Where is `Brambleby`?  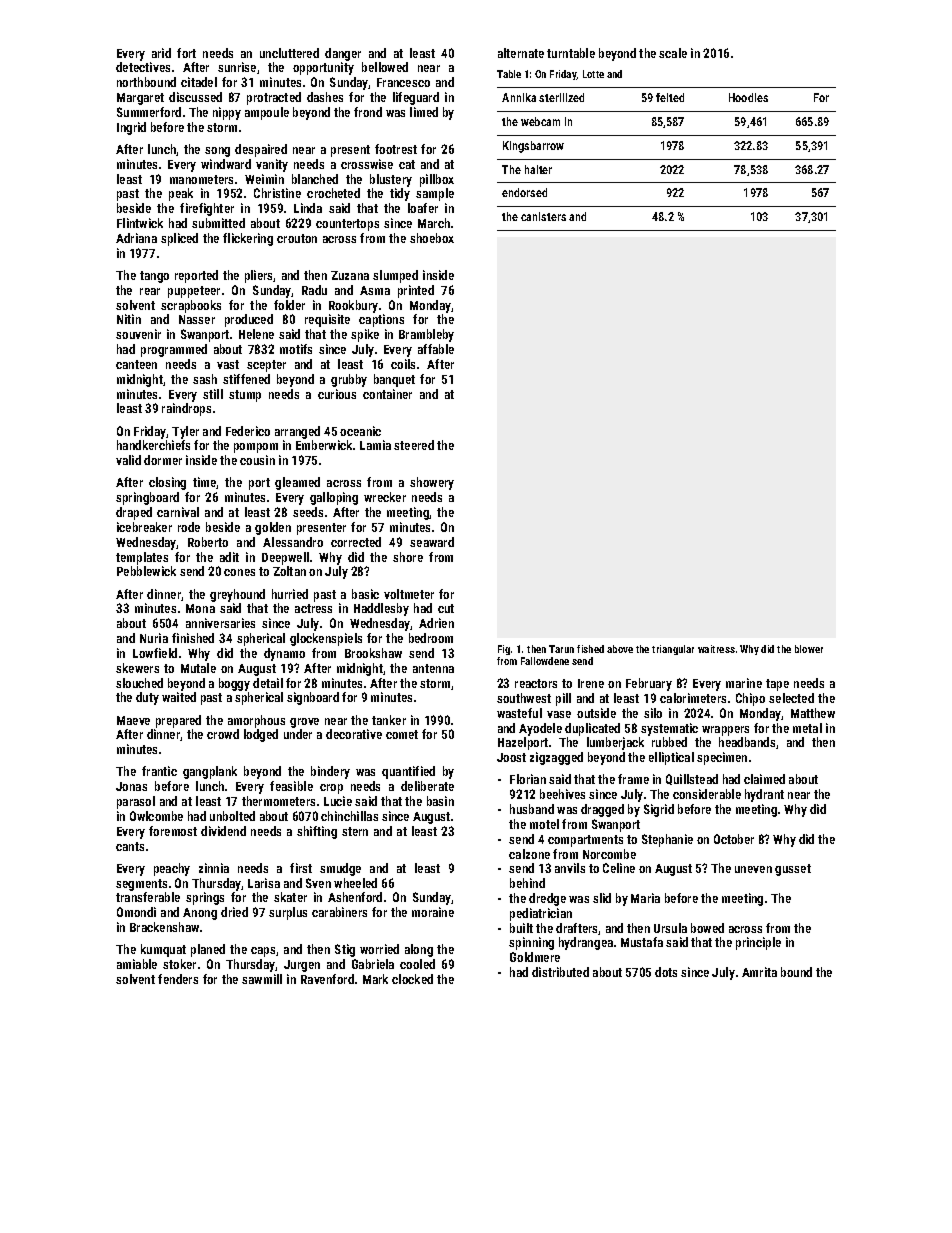 Brambleby is located at coordinates (426, 335).
